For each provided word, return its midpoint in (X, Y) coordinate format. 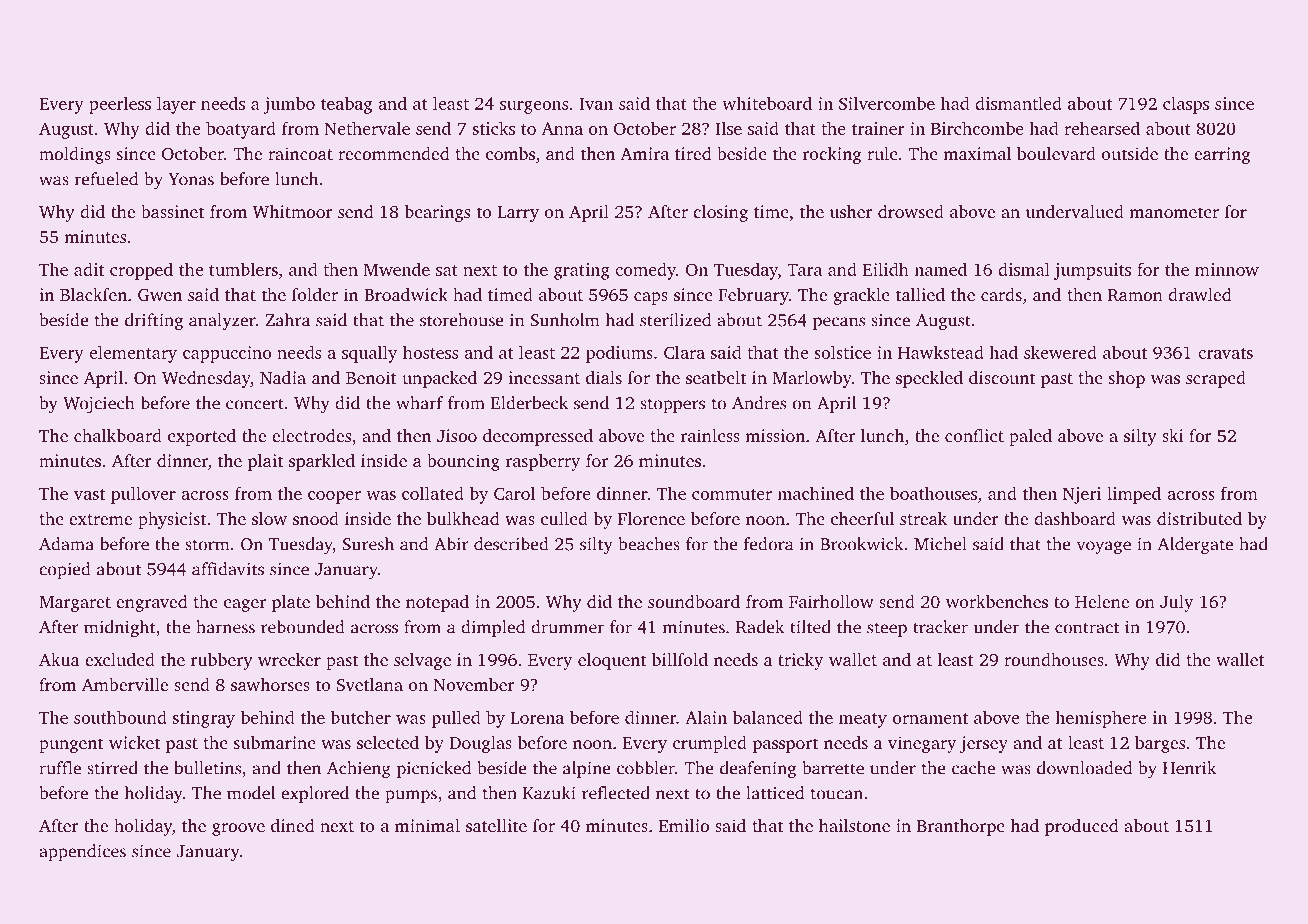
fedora (769, 544)
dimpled (493, 628)
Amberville (125, 684)
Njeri (1082, 495)
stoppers (672, 405)
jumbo (289, 105)
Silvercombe (887, 103)
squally (369, 354)
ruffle (60, 768)
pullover (143, 495)
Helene (1102, 601)
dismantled (1018, 103)
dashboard (1075, 518)
